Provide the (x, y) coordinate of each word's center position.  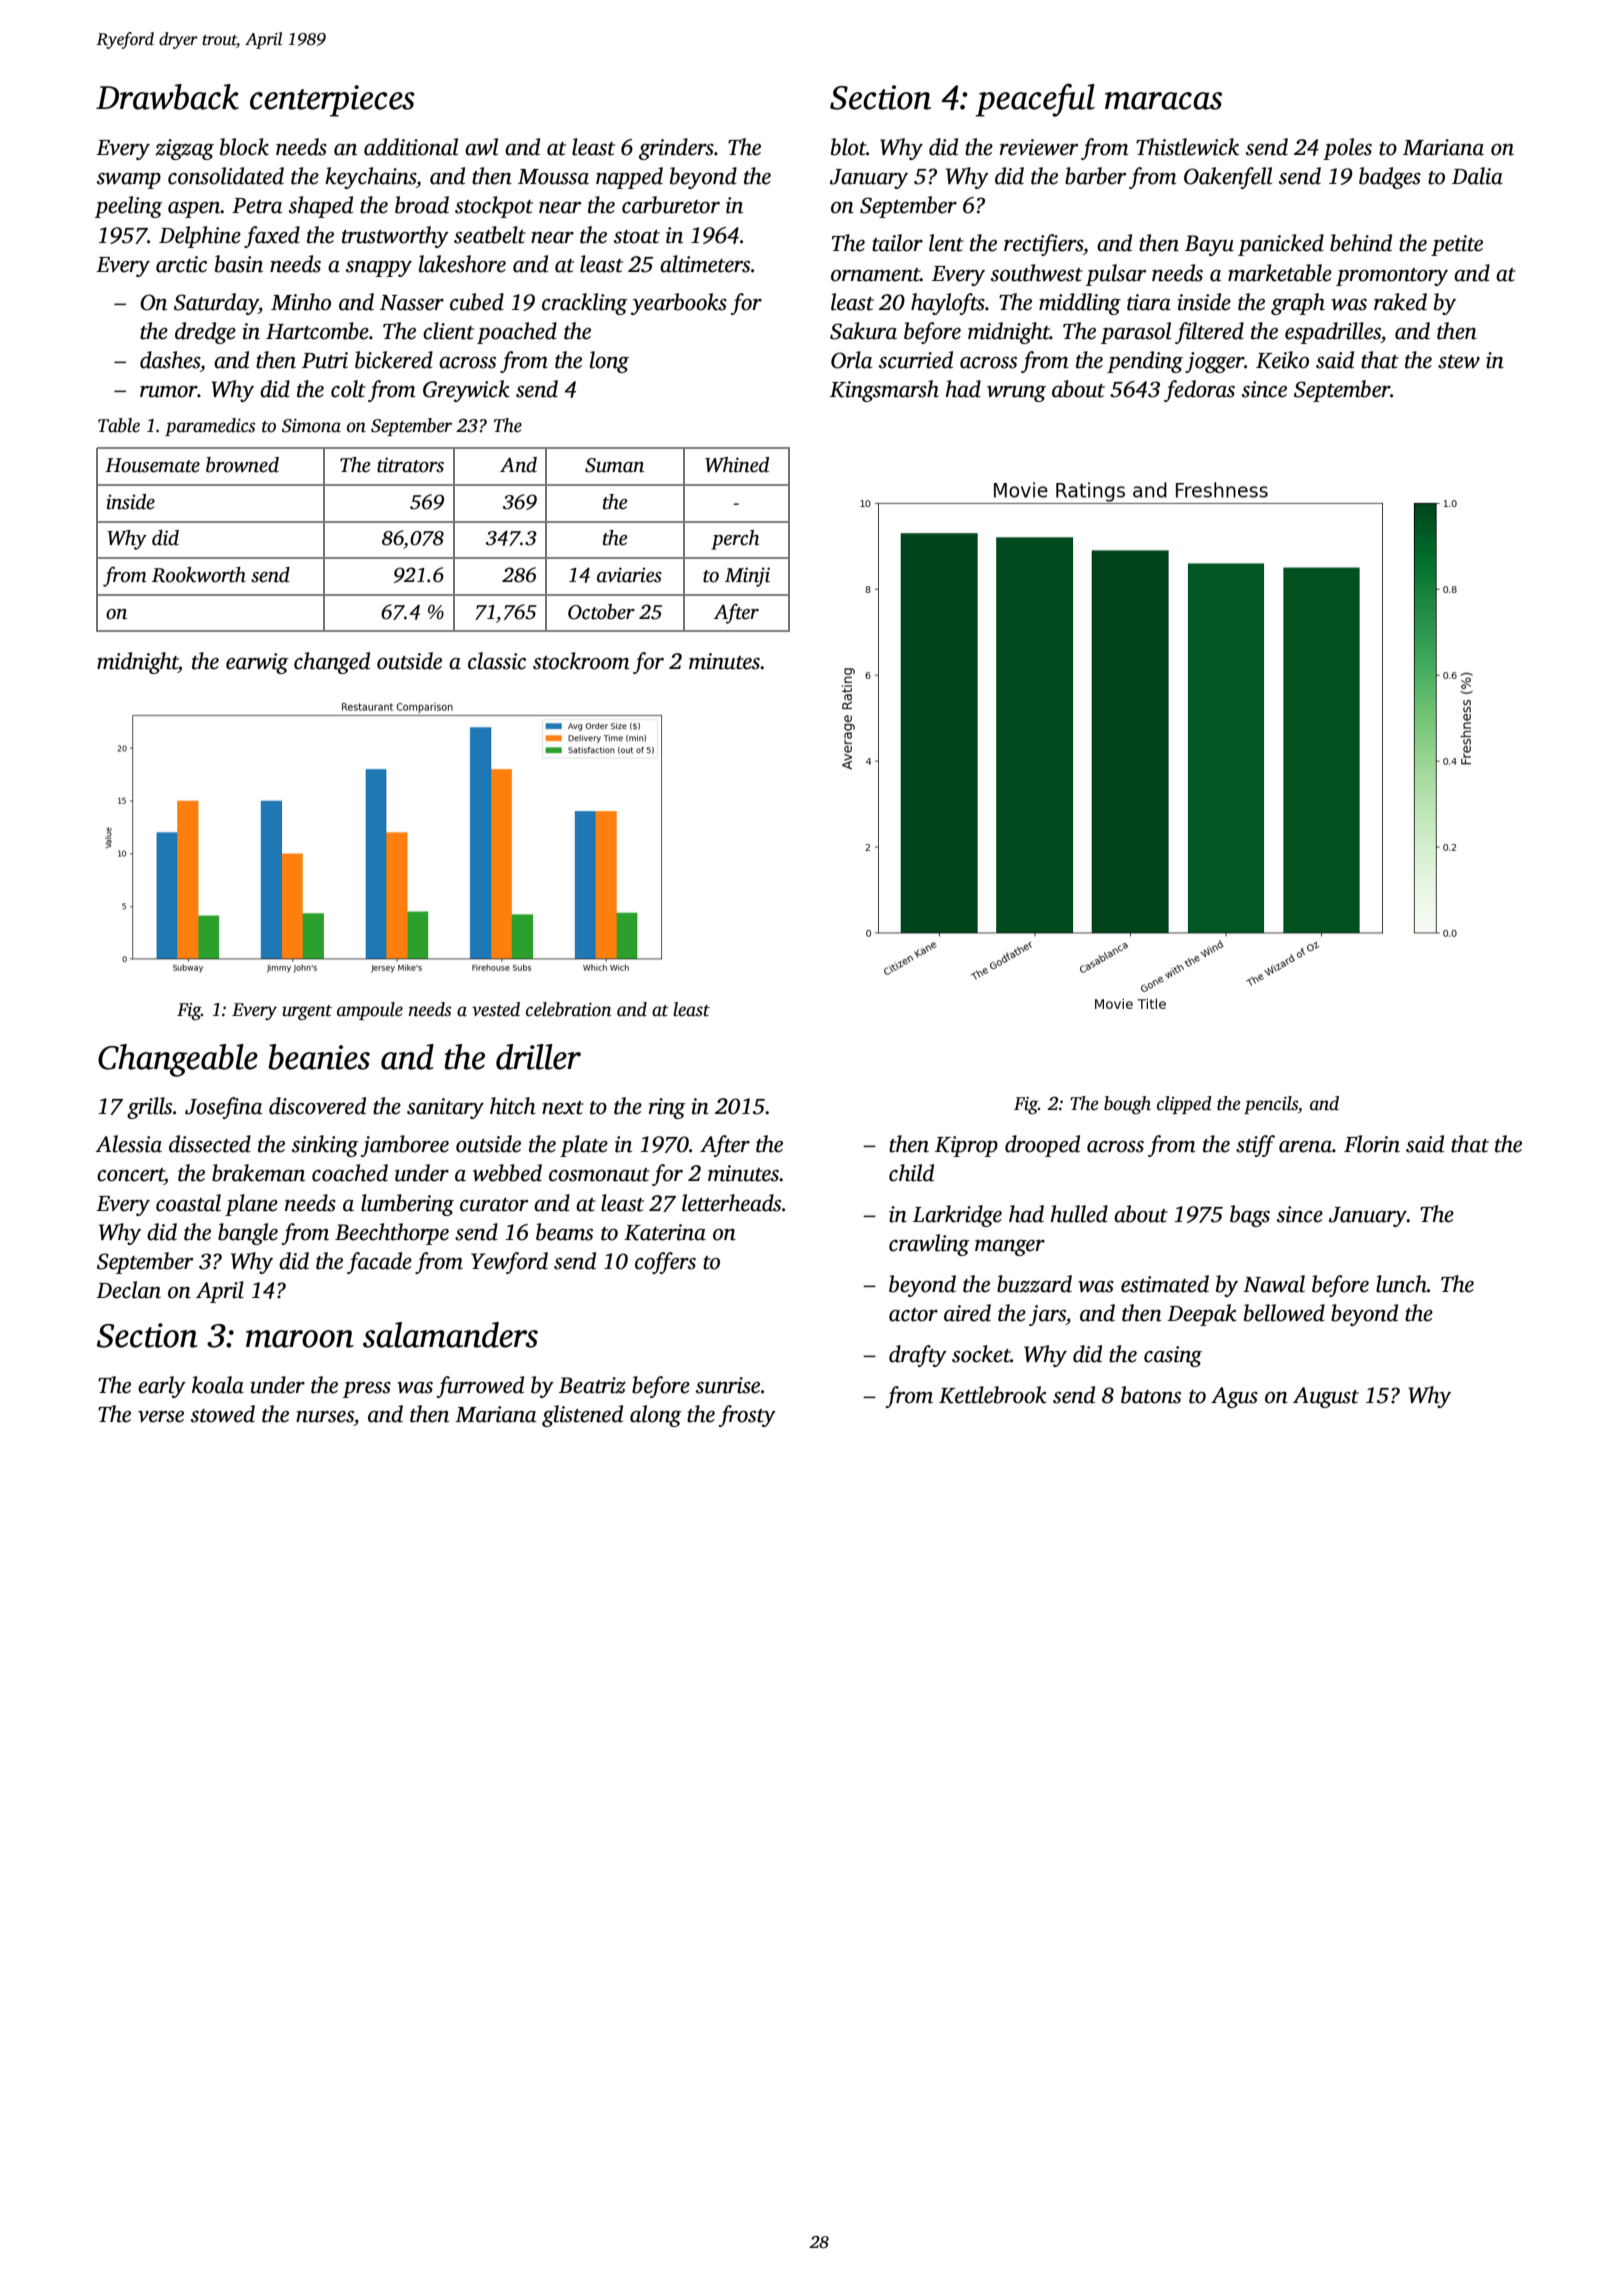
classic (497, 661)
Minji (747, 577)
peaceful (1035, 100)
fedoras (1199, 391)
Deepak (1202, 1315)
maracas (1163, 101)
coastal (188, 1203)
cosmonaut (599, 1175)
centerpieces (332, 101)
